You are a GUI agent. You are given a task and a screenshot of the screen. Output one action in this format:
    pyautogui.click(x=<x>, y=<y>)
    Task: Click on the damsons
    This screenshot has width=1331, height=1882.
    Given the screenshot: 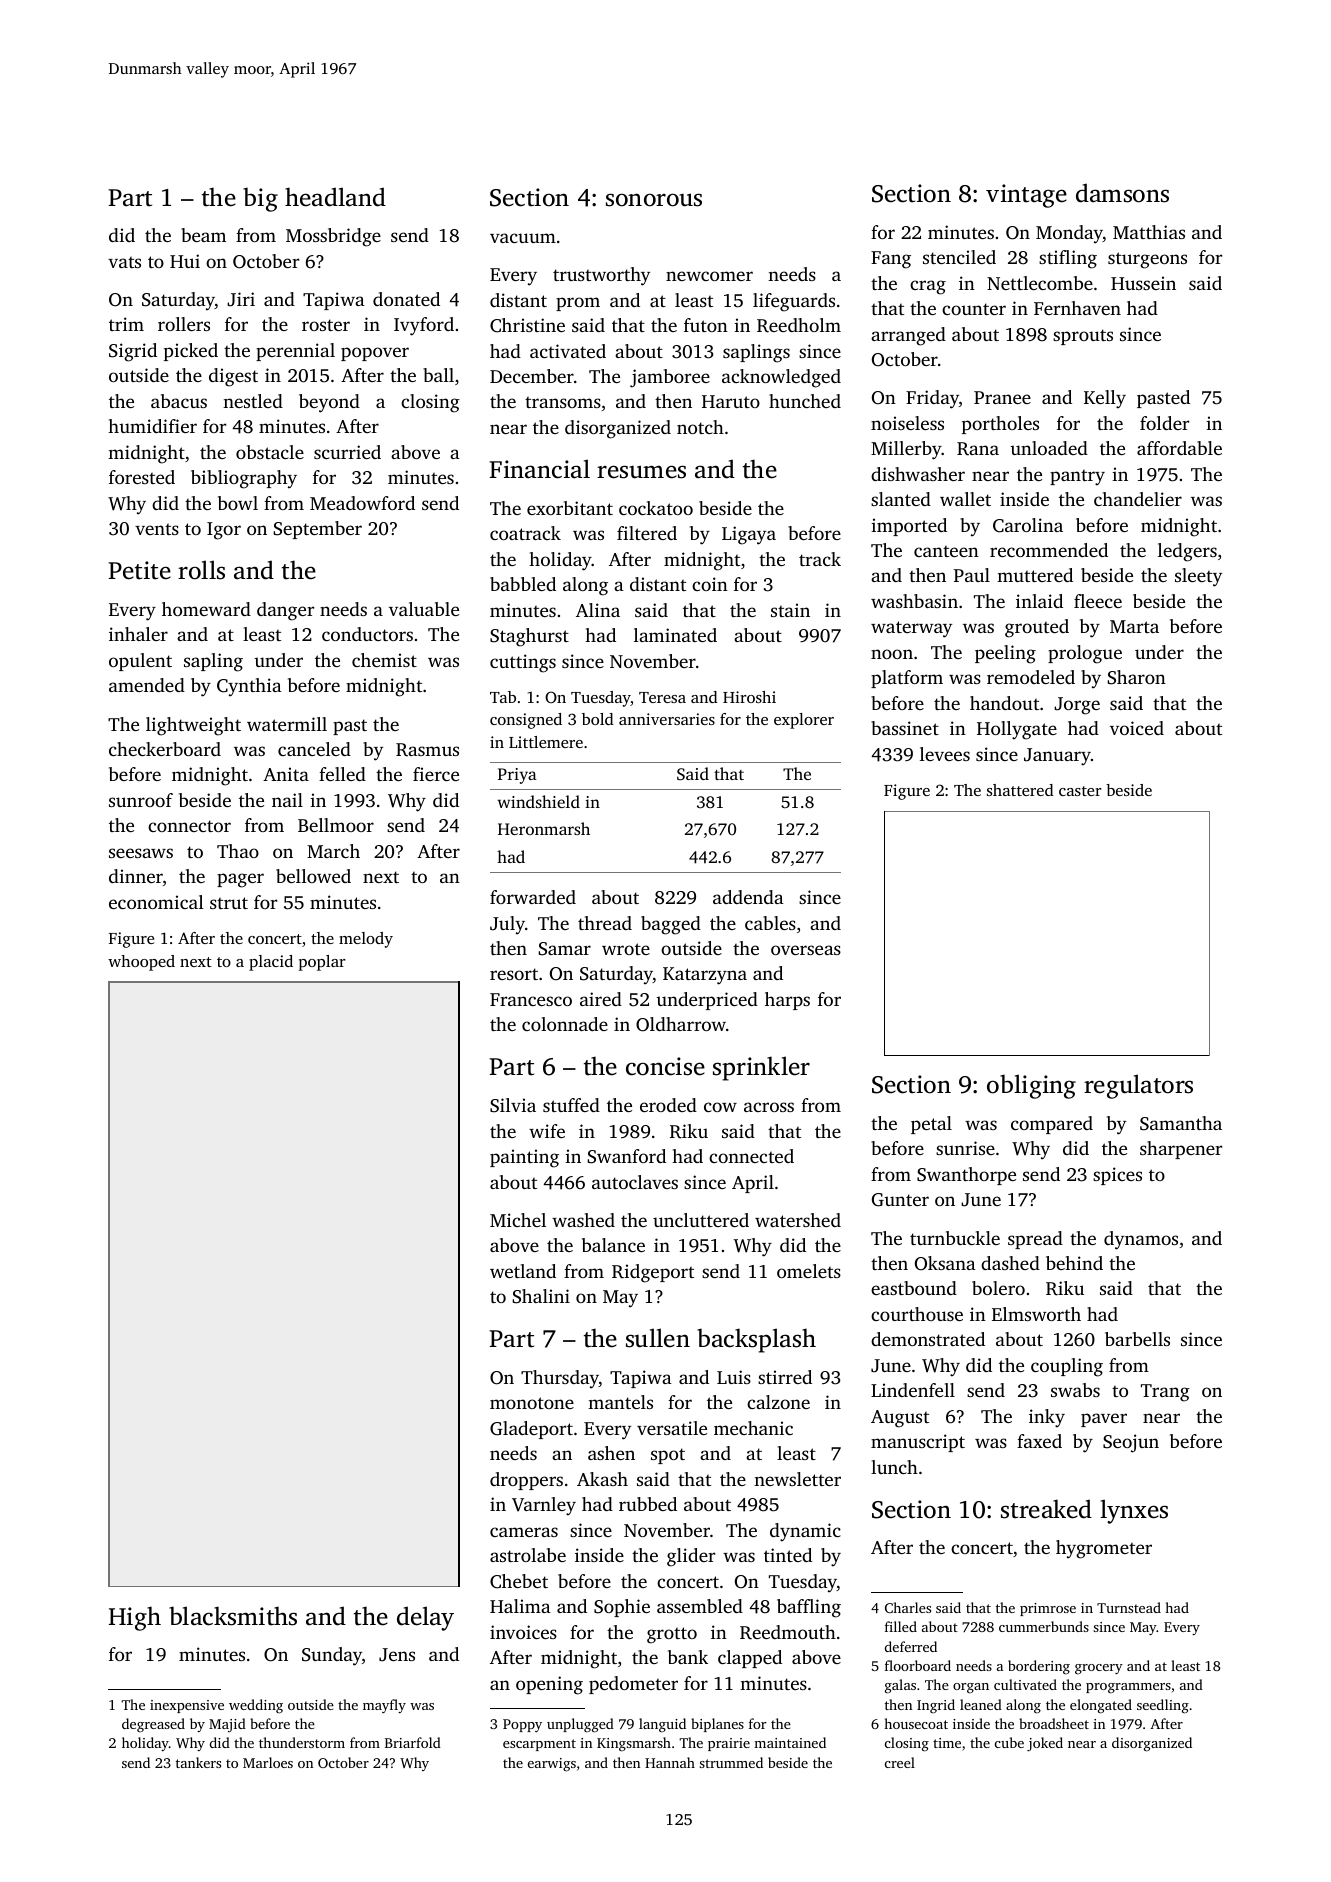 What is the action you would take?
    pyautogui.click(x=1122, y=193)
